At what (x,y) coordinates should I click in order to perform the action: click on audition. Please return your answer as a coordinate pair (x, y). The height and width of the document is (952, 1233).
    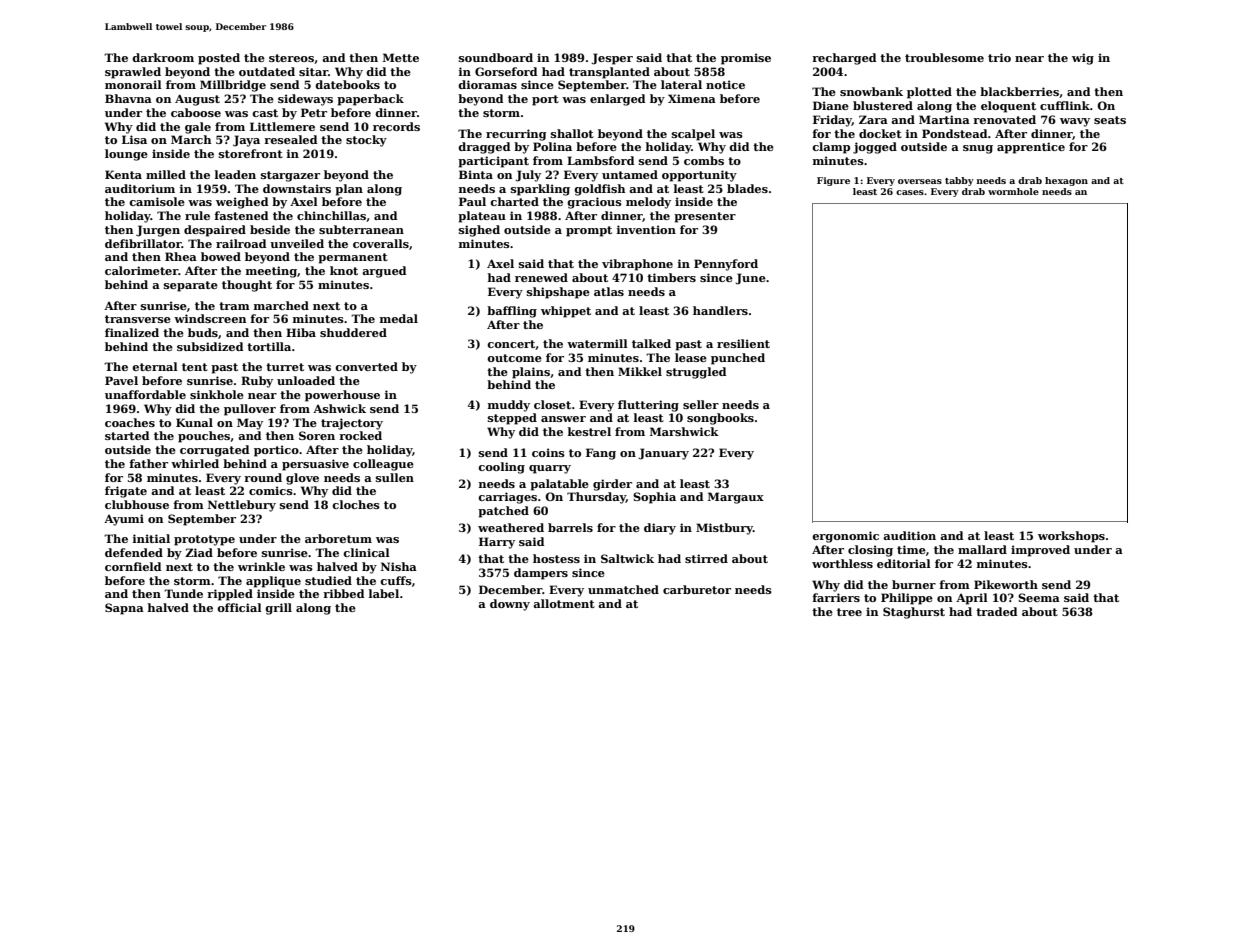
    Looking at the image, I should click on (909, 535).
